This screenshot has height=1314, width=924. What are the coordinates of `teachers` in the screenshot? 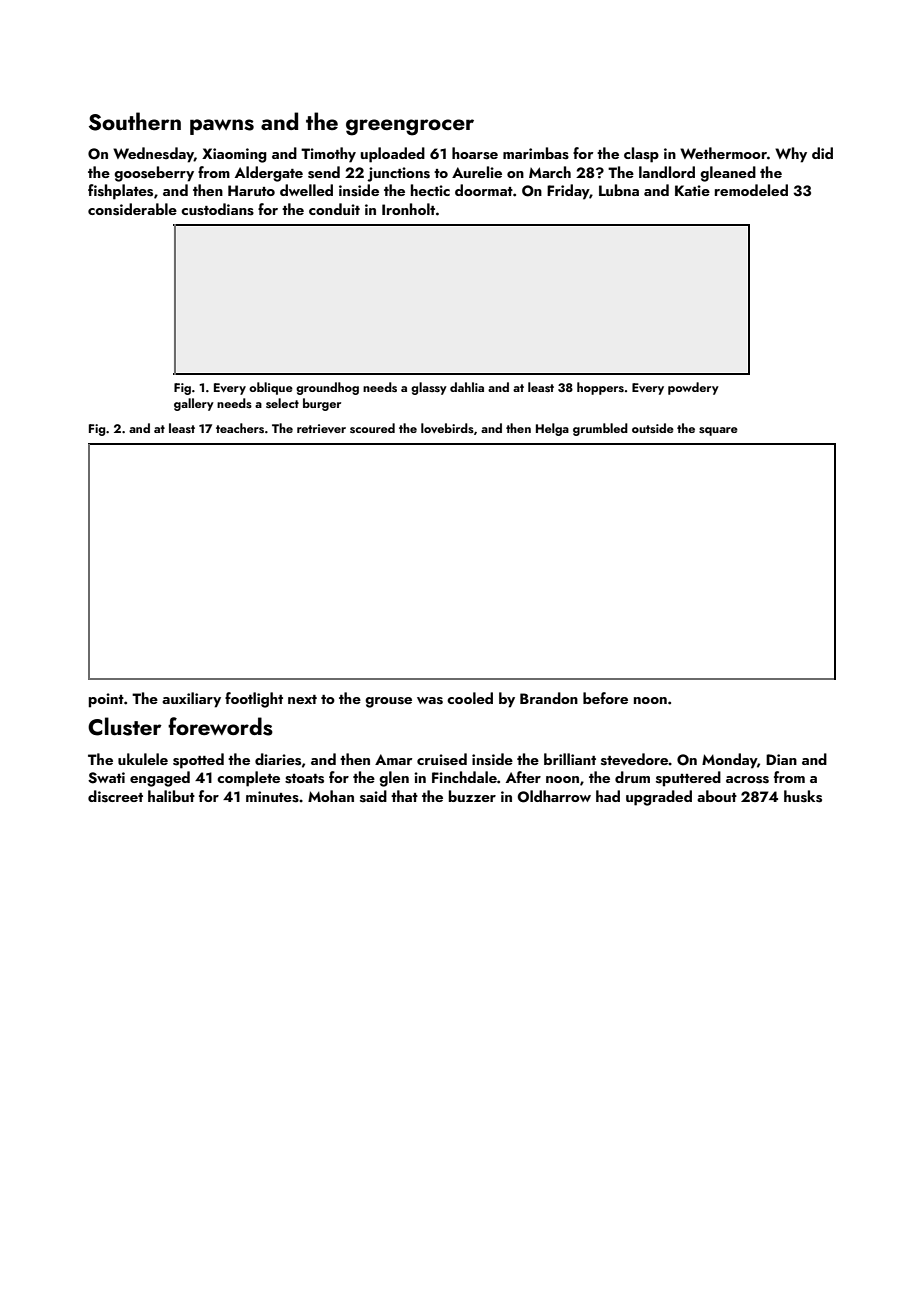 It's located at (240, 428).
